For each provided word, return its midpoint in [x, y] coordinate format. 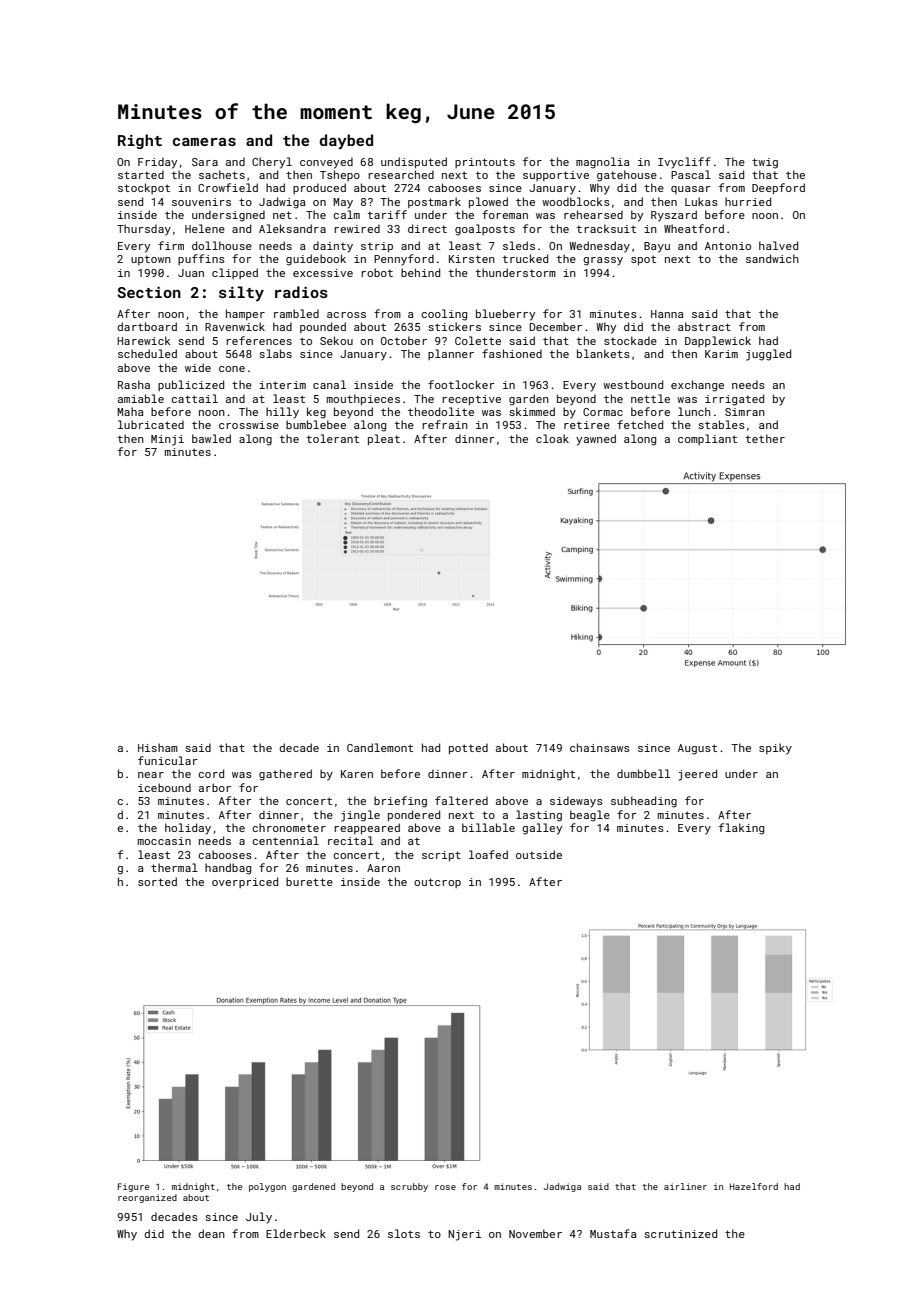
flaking [741, 829]
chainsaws [600, 747]
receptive [471, 400]
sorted [157, 881]
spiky [775, 749]
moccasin [164, 841]
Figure [133, 1187]
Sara [205, 162]
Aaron [383, 868]
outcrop [437, 883]
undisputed [414, 162]
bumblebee [316, 424]
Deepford [778, 188]
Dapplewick [718, 341]
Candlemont [380, 747]
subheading [644, 802]
